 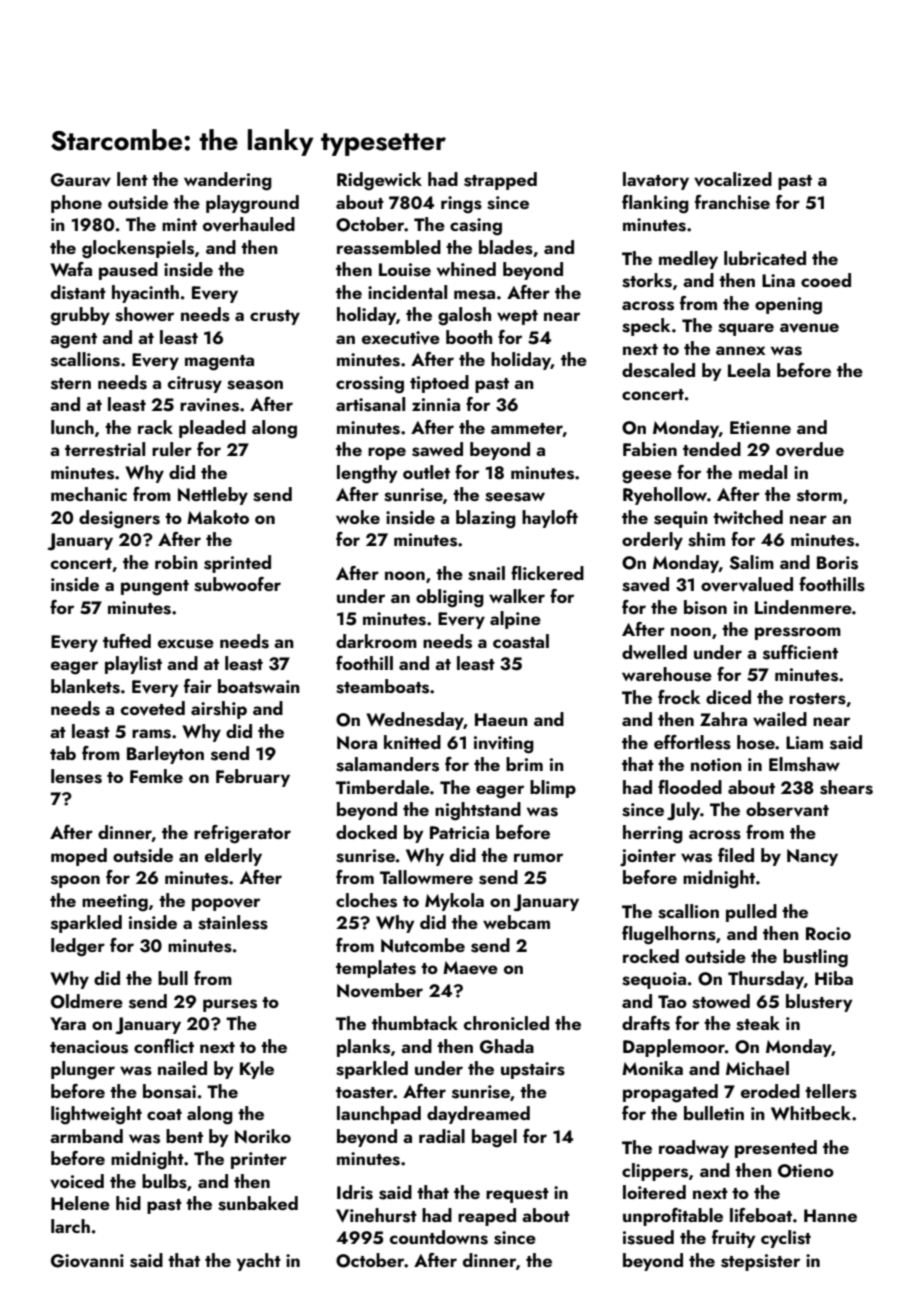 What do you see at coordinates (527, 428) in the document?
I see `ammeter` at bounding box center [527, 428].
